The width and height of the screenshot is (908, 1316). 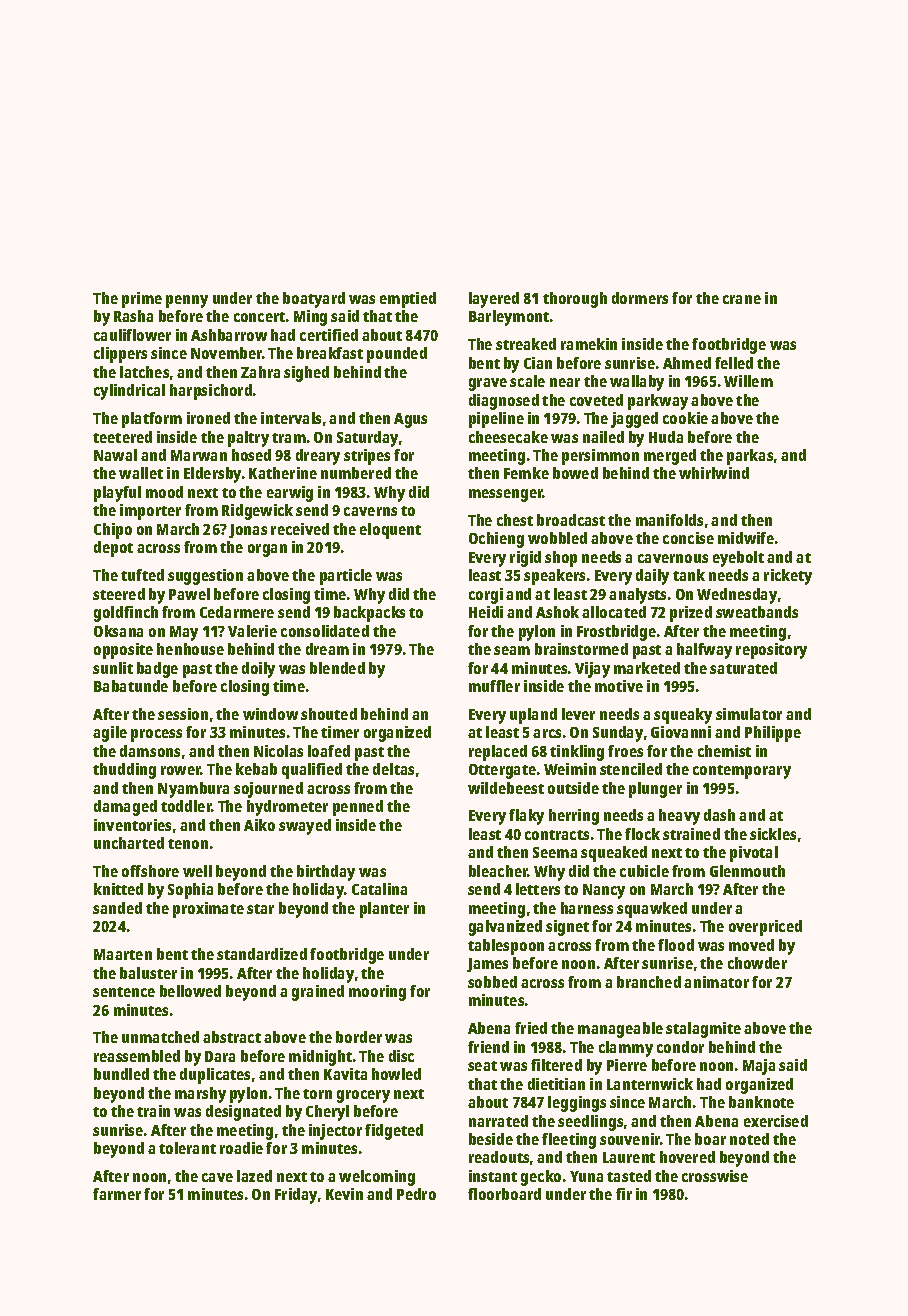 What do you see at coordinates (122, 437) in the screenshot?
I see `teetered` at bounding box center [122, 437].
